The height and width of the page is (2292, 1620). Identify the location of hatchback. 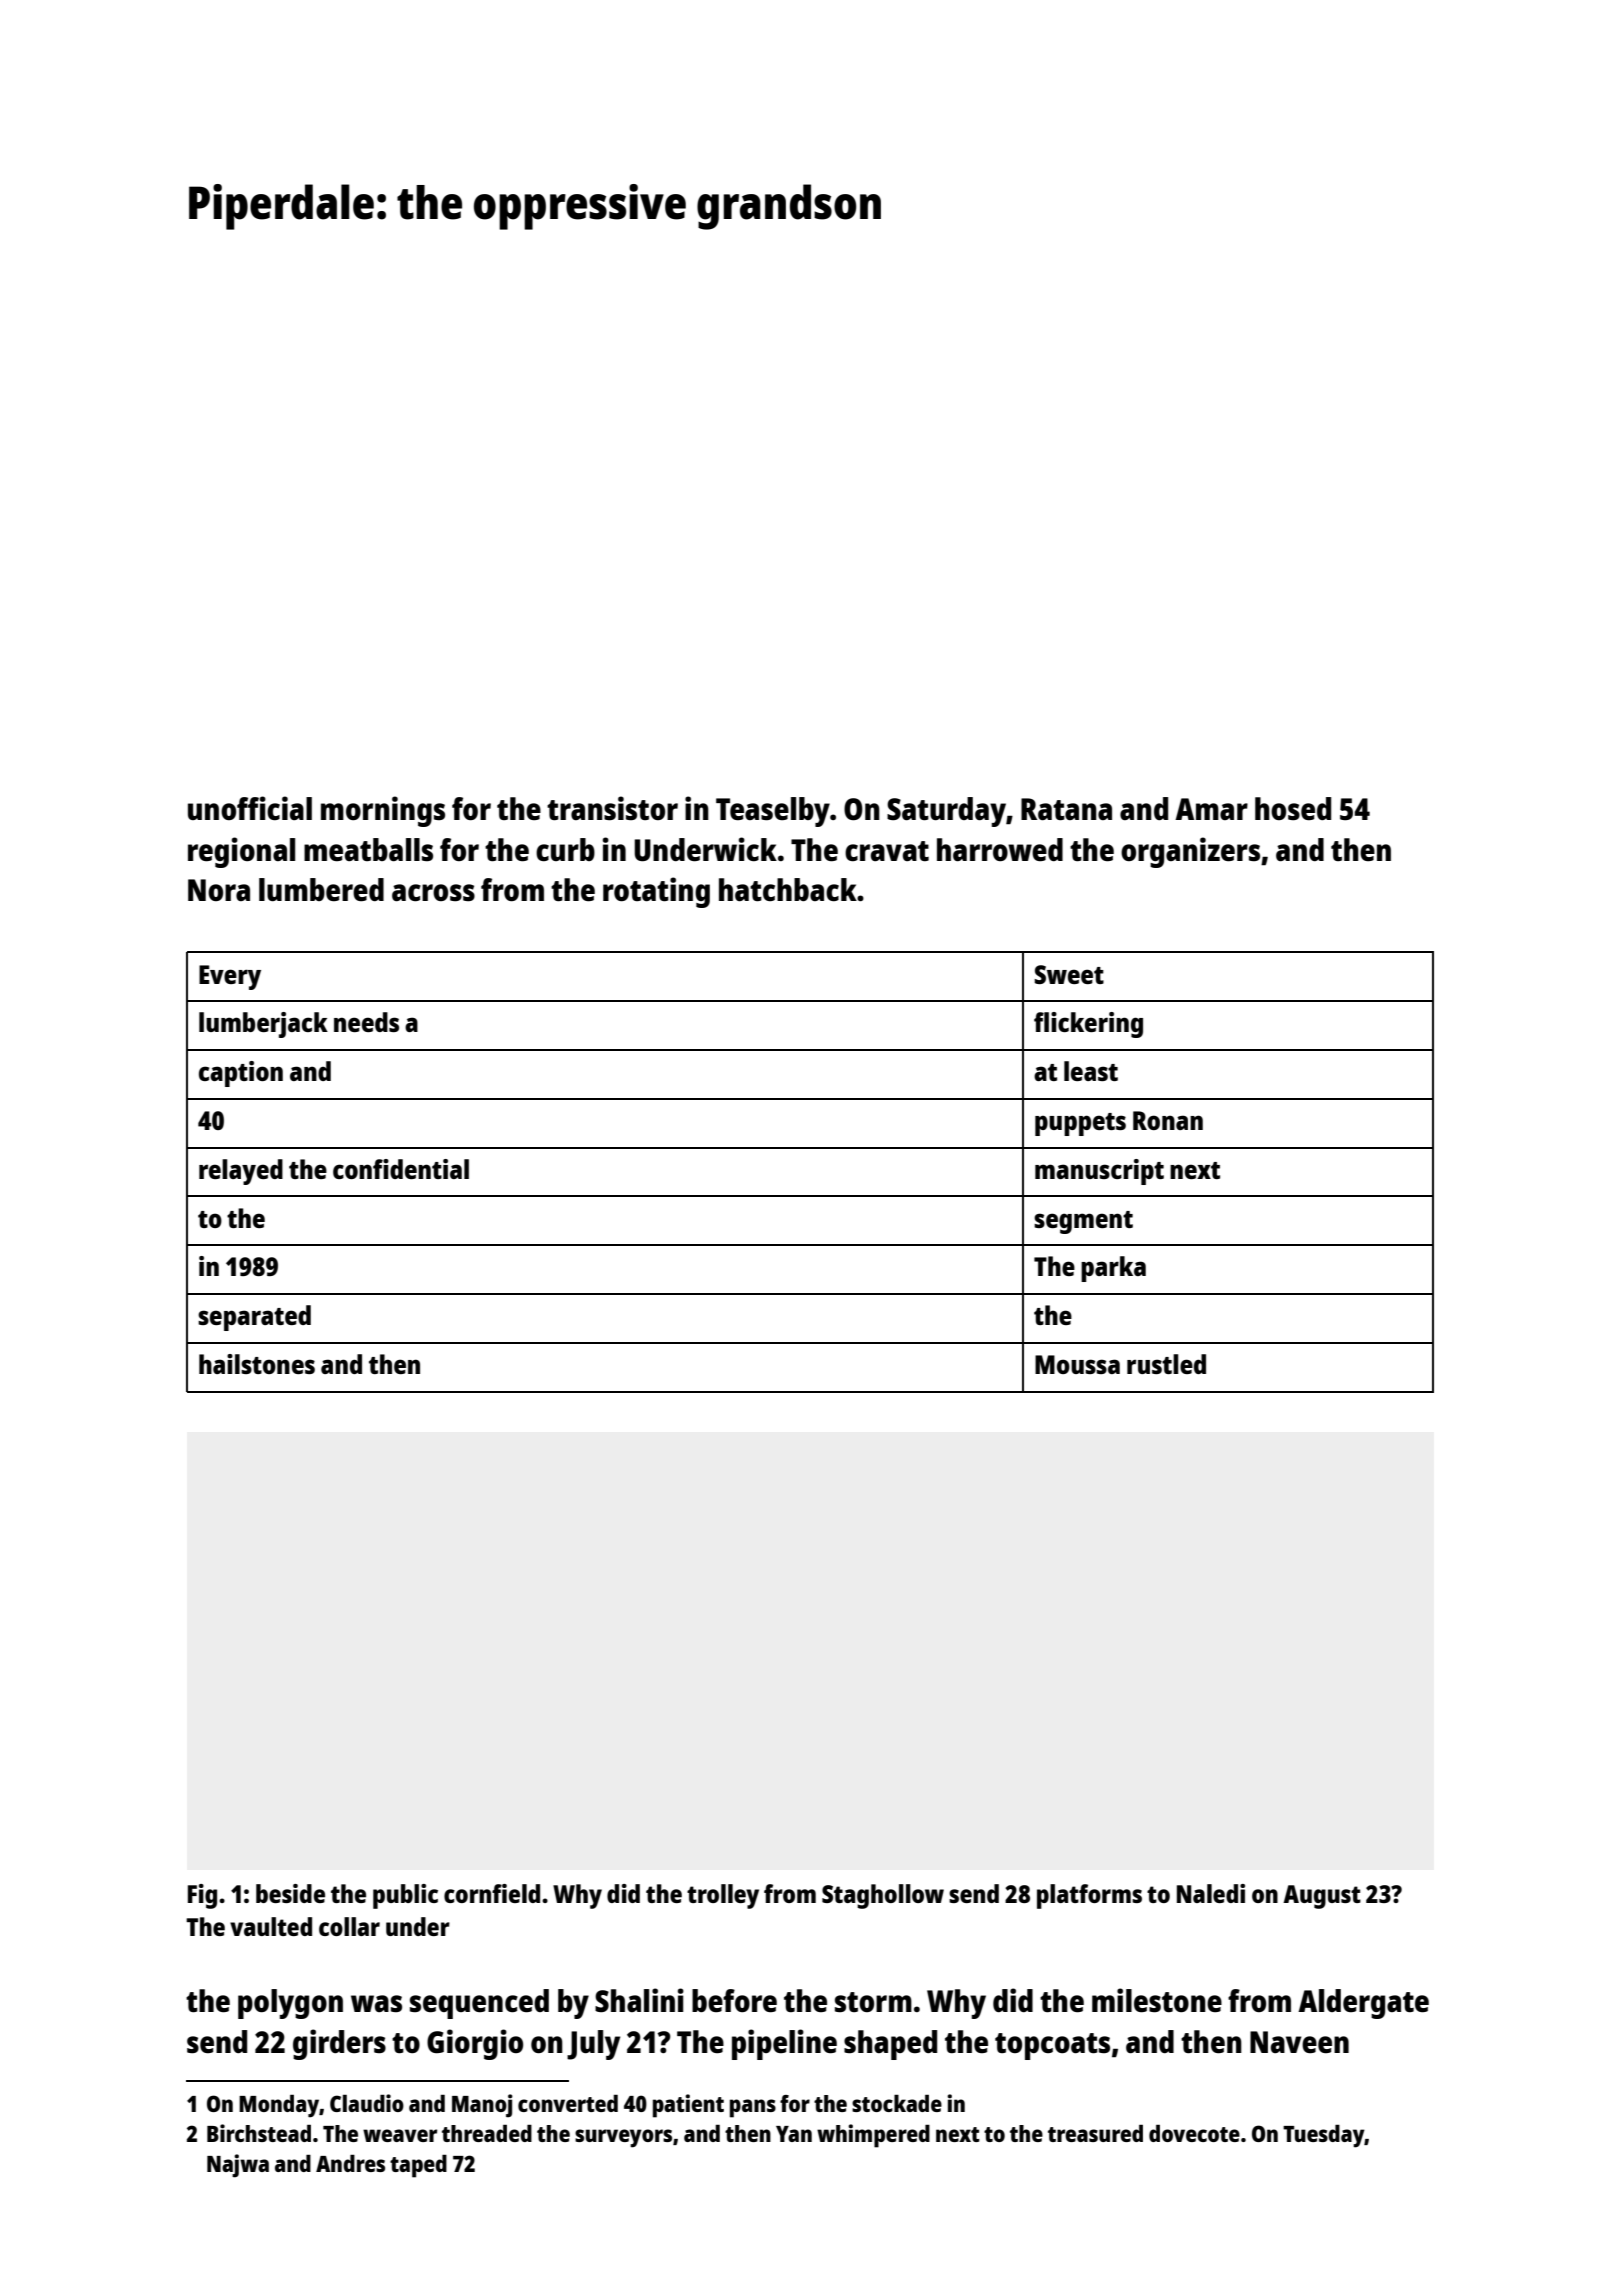
(788, 889).
